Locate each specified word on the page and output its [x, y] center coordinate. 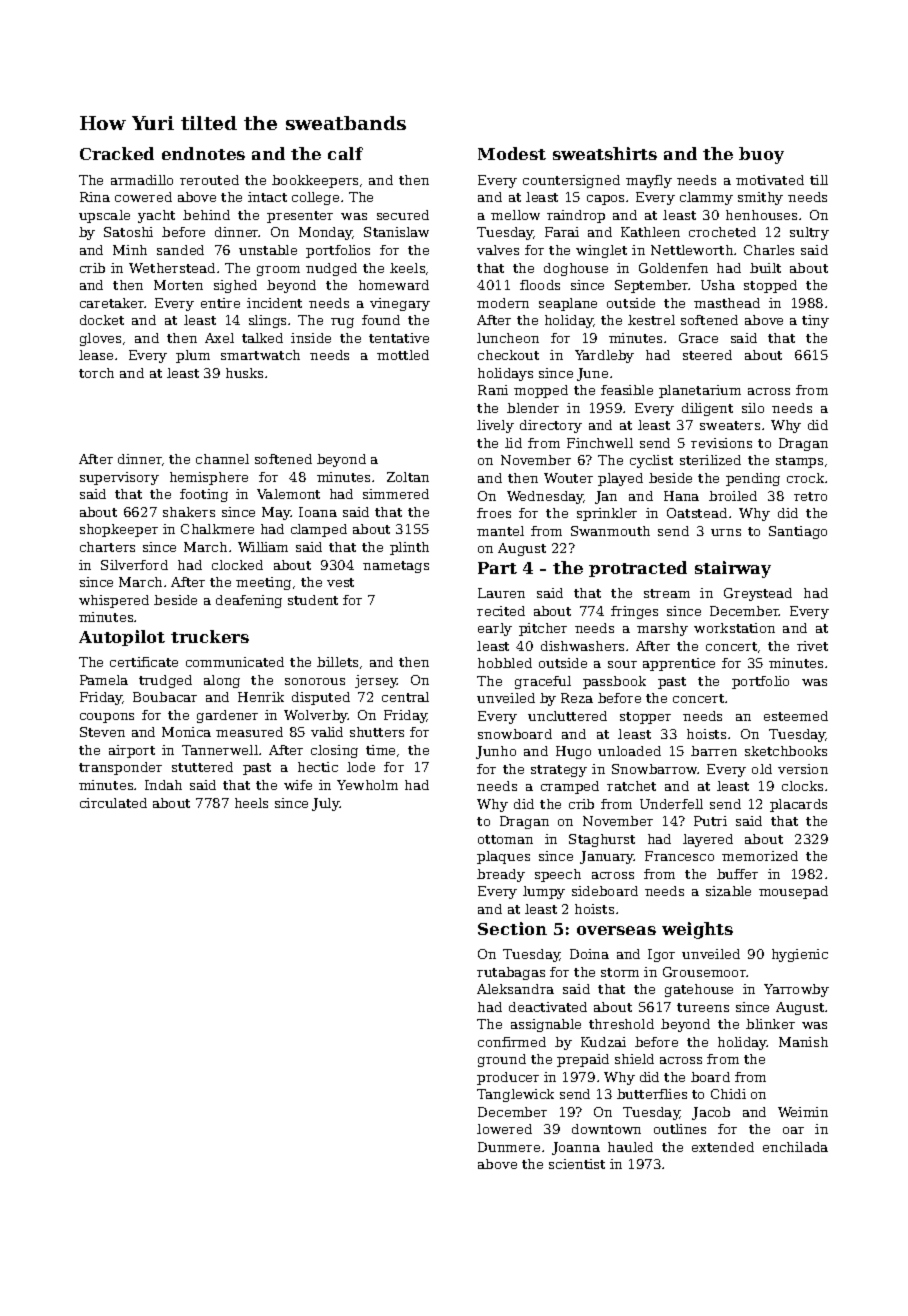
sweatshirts [605, 153]
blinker [770, 1024]
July [326, 804]
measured [249, 732]
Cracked [117, 153]
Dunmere [509, 1147]
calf [345, 153]
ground [502, 1060]
